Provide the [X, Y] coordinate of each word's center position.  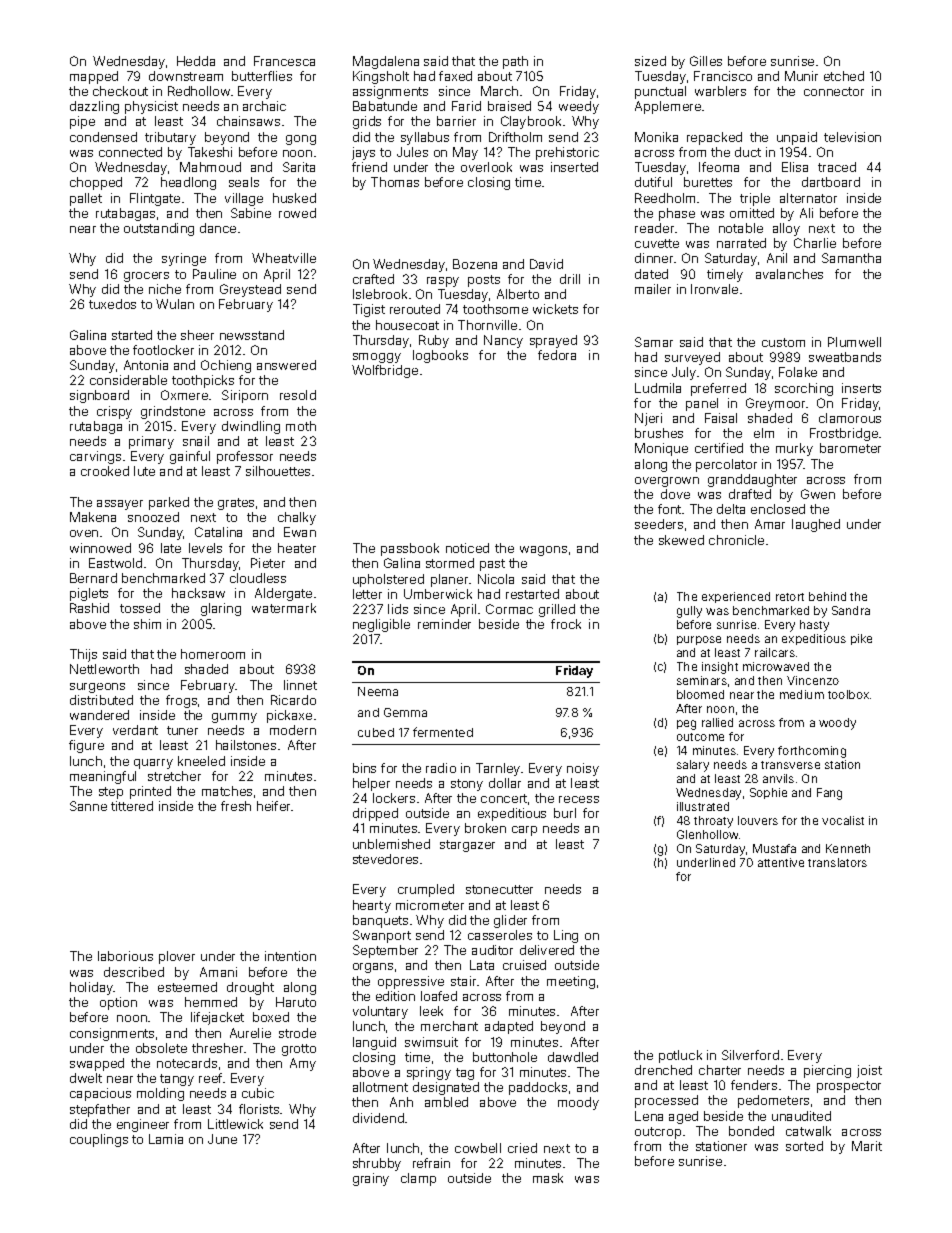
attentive [781, 862]
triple [755, 199]
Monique [661, 449]
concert [504, 798]
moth [301, 426]
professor [245, 457]
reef [210, 1078]
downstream [186, 76]
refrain [431, 1163]
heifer [274, 806]
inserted [574, 167]
